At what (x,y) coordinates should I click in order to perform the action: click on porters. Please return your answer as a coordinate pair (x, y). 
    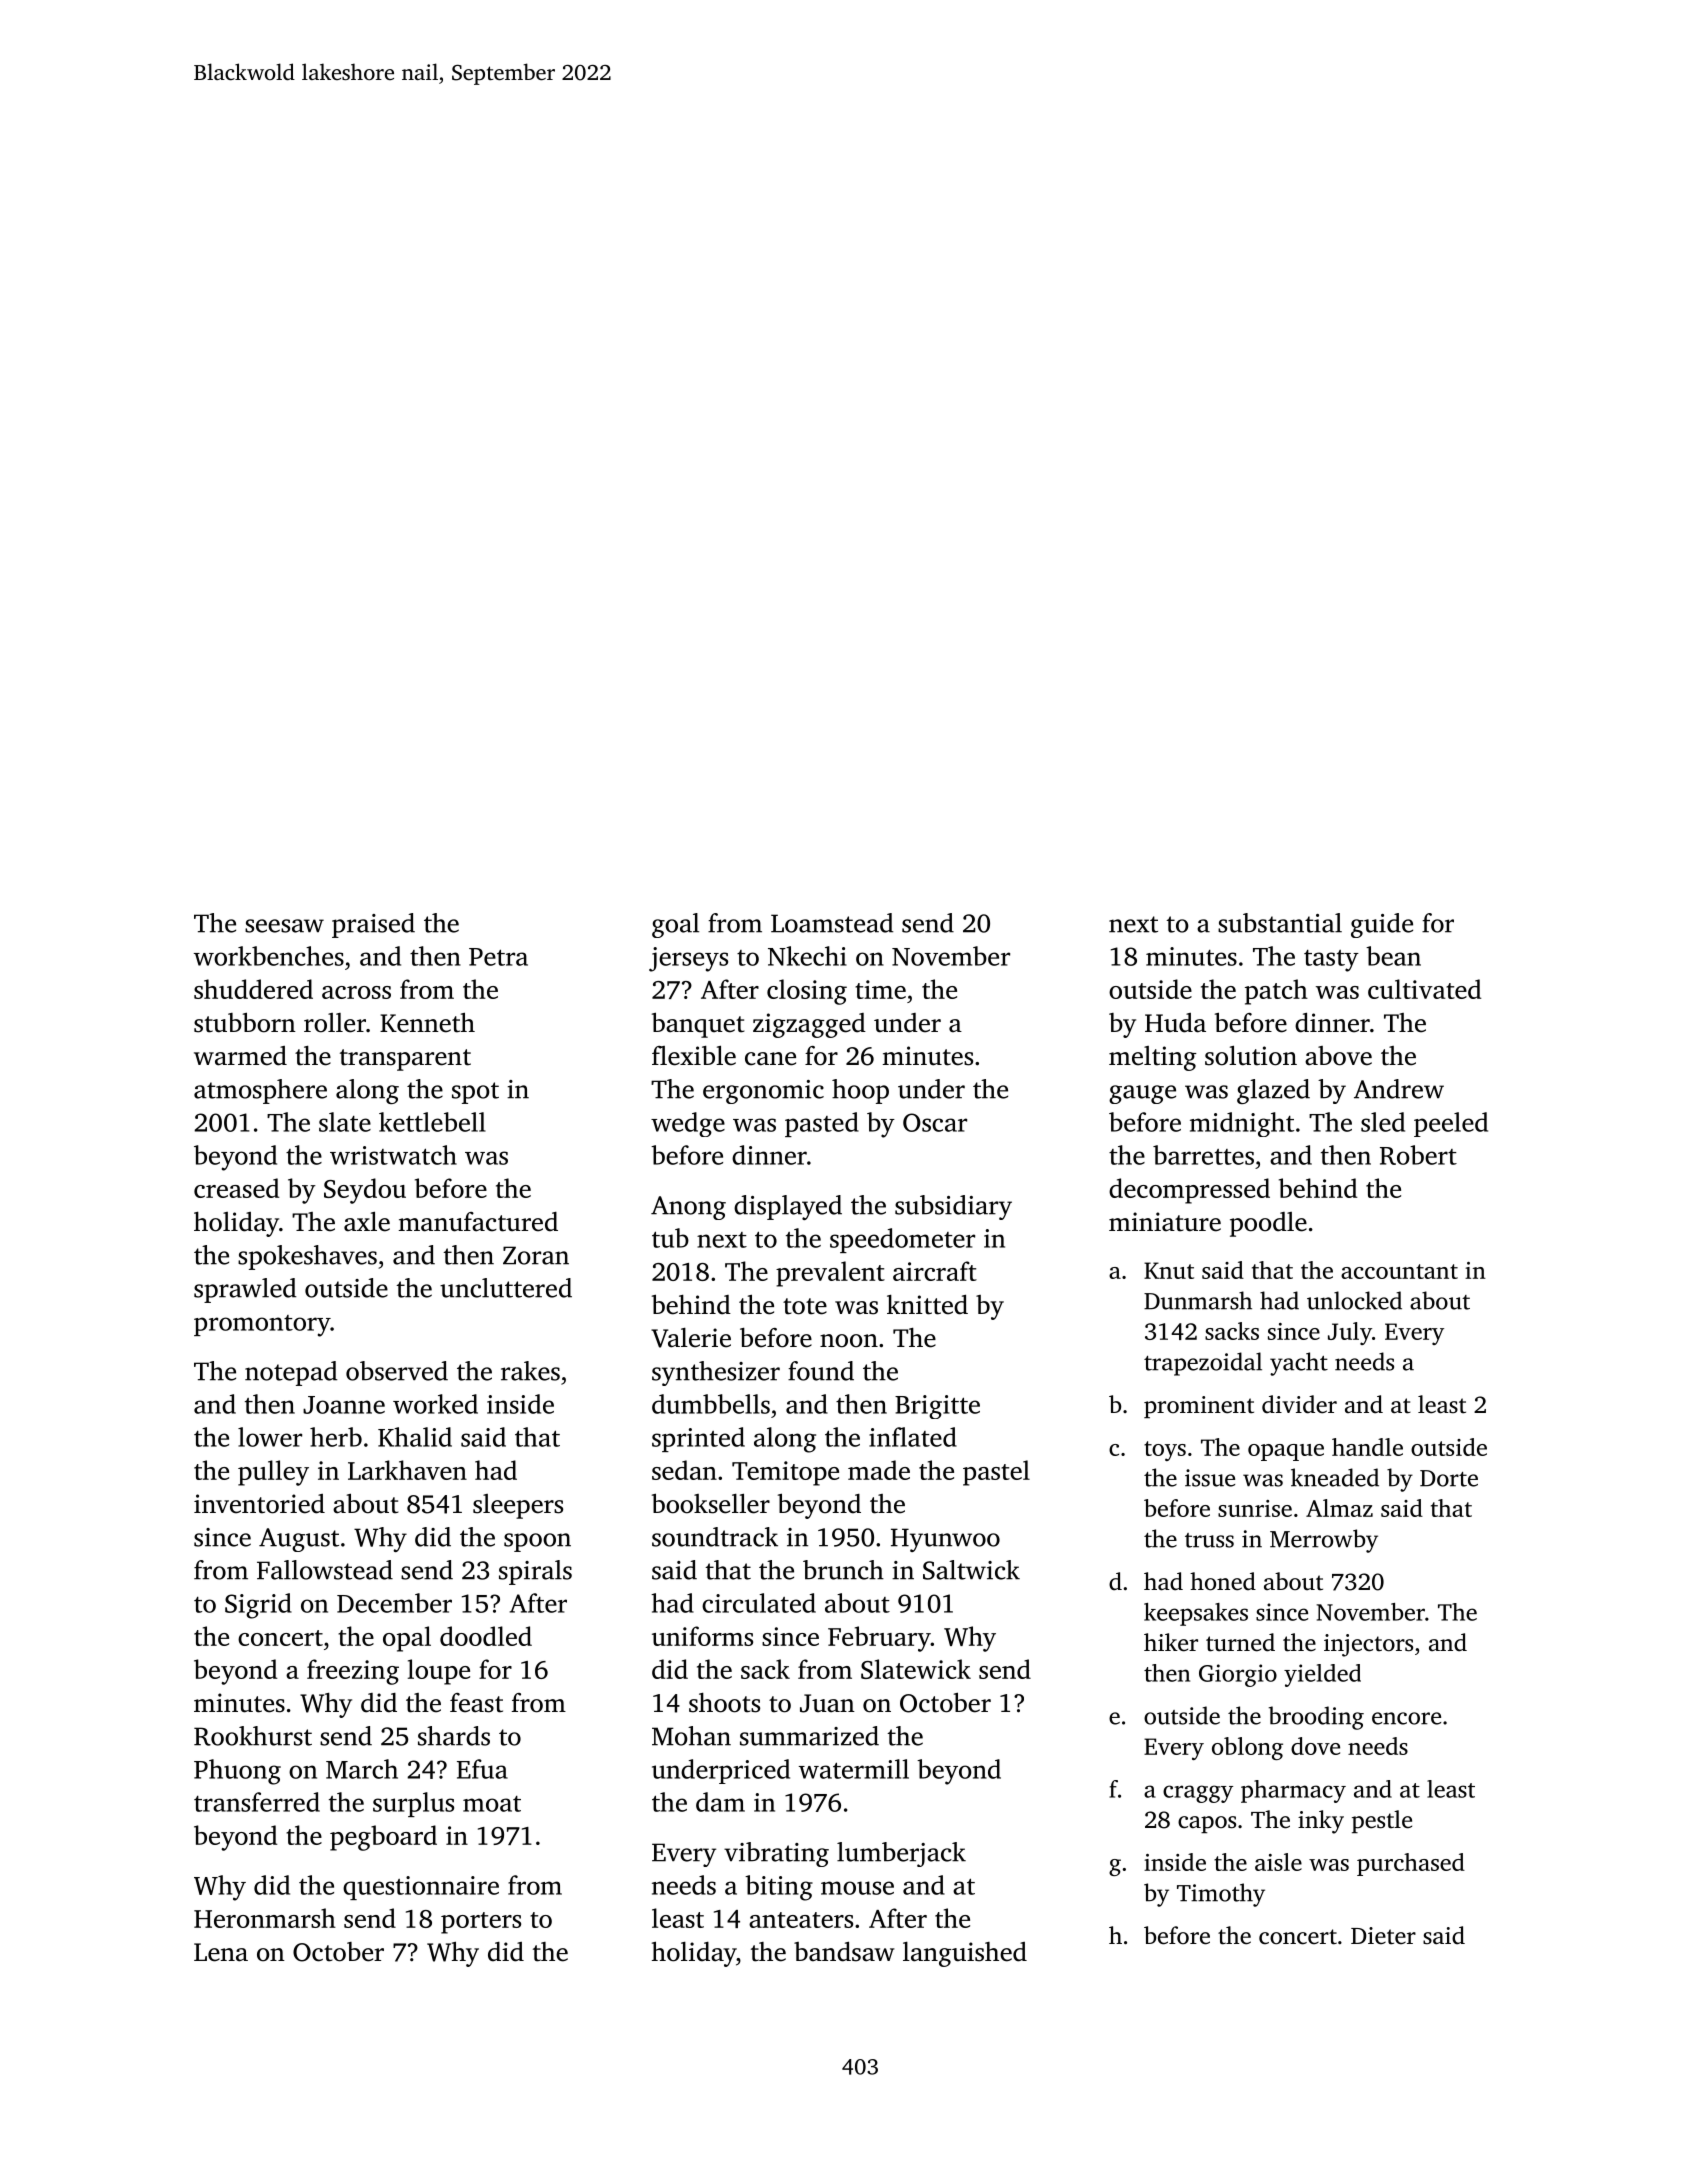
    Looking at the image, I should click on (481, 1923).
